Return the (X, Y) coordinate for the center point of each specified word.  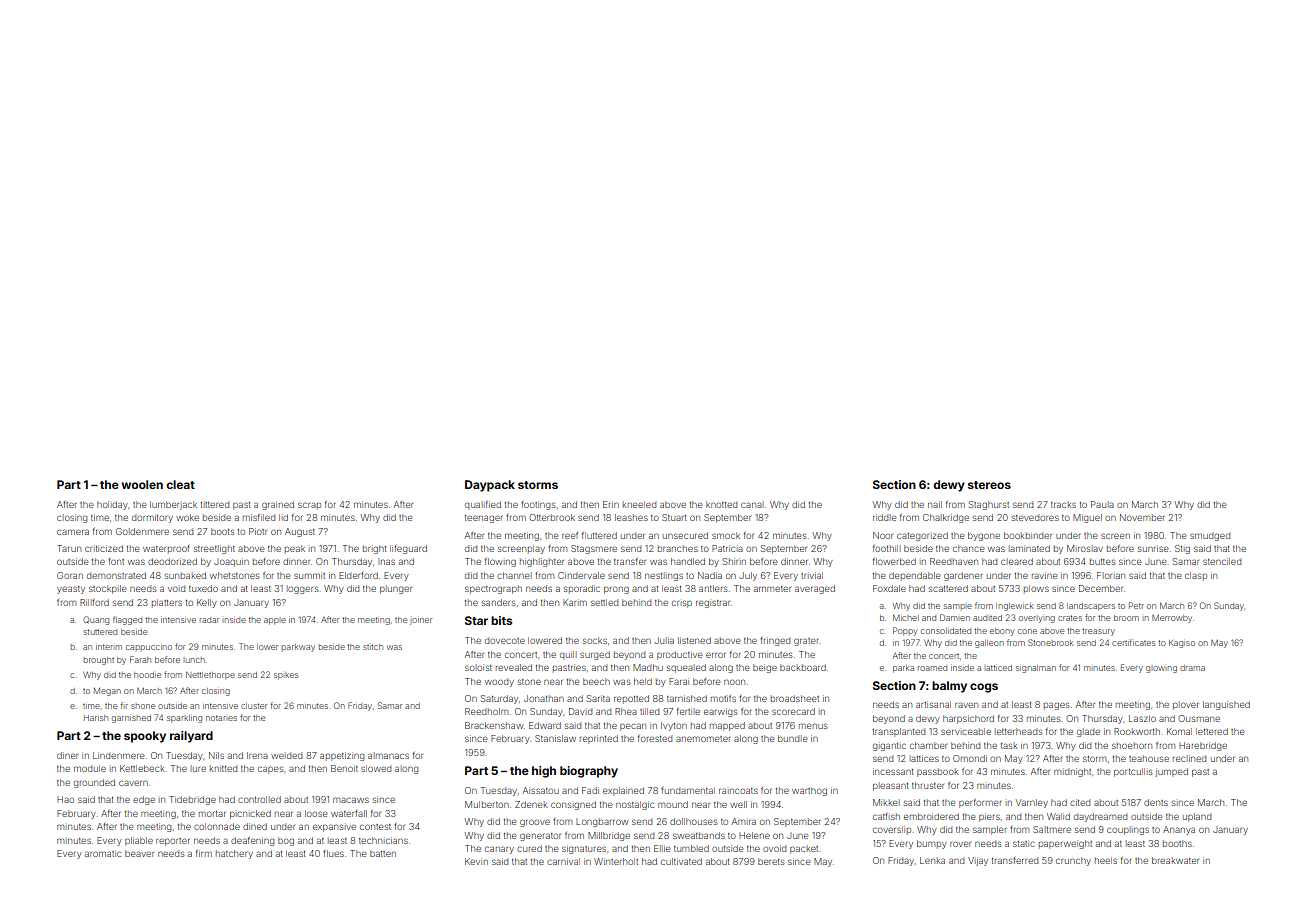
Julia (664, 640)
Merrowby (1172, 618)
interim (109, 647)
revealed (514, 667)
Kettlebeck (142, 768)
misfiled (259, 517)
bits (501, 620)
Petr (1136, 605)
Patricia (727, 548)
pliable (139, 841)
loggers (302, 589)
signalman (1036, 669)
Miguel (1087, 518)
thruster (928, 785)
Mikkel (886, 802)
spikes (286, 676)
